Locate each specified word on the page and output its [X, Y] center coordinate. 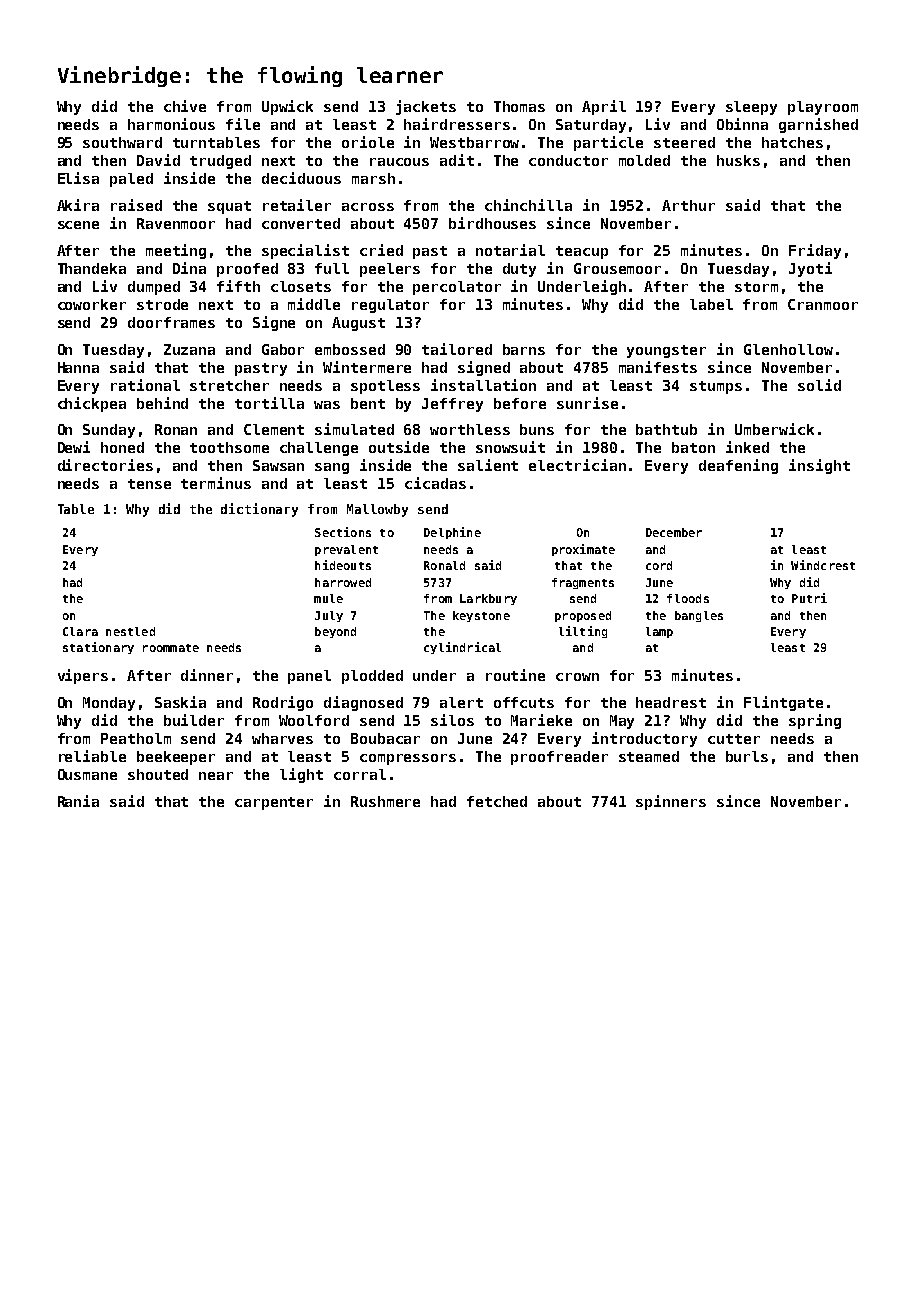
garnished [818, 125]
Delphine [452, 533]
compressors [408, 759]
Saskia [180, 702]
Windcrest [823, 565]
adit [457, 160]
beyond [335, 632]
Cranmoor [823, 304]
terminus [216, 483]
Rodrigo [283, 703]
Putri [809, 598]
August [358, 324]
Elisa [78, 178]
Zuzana [189, 349]
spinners [671, 802]
